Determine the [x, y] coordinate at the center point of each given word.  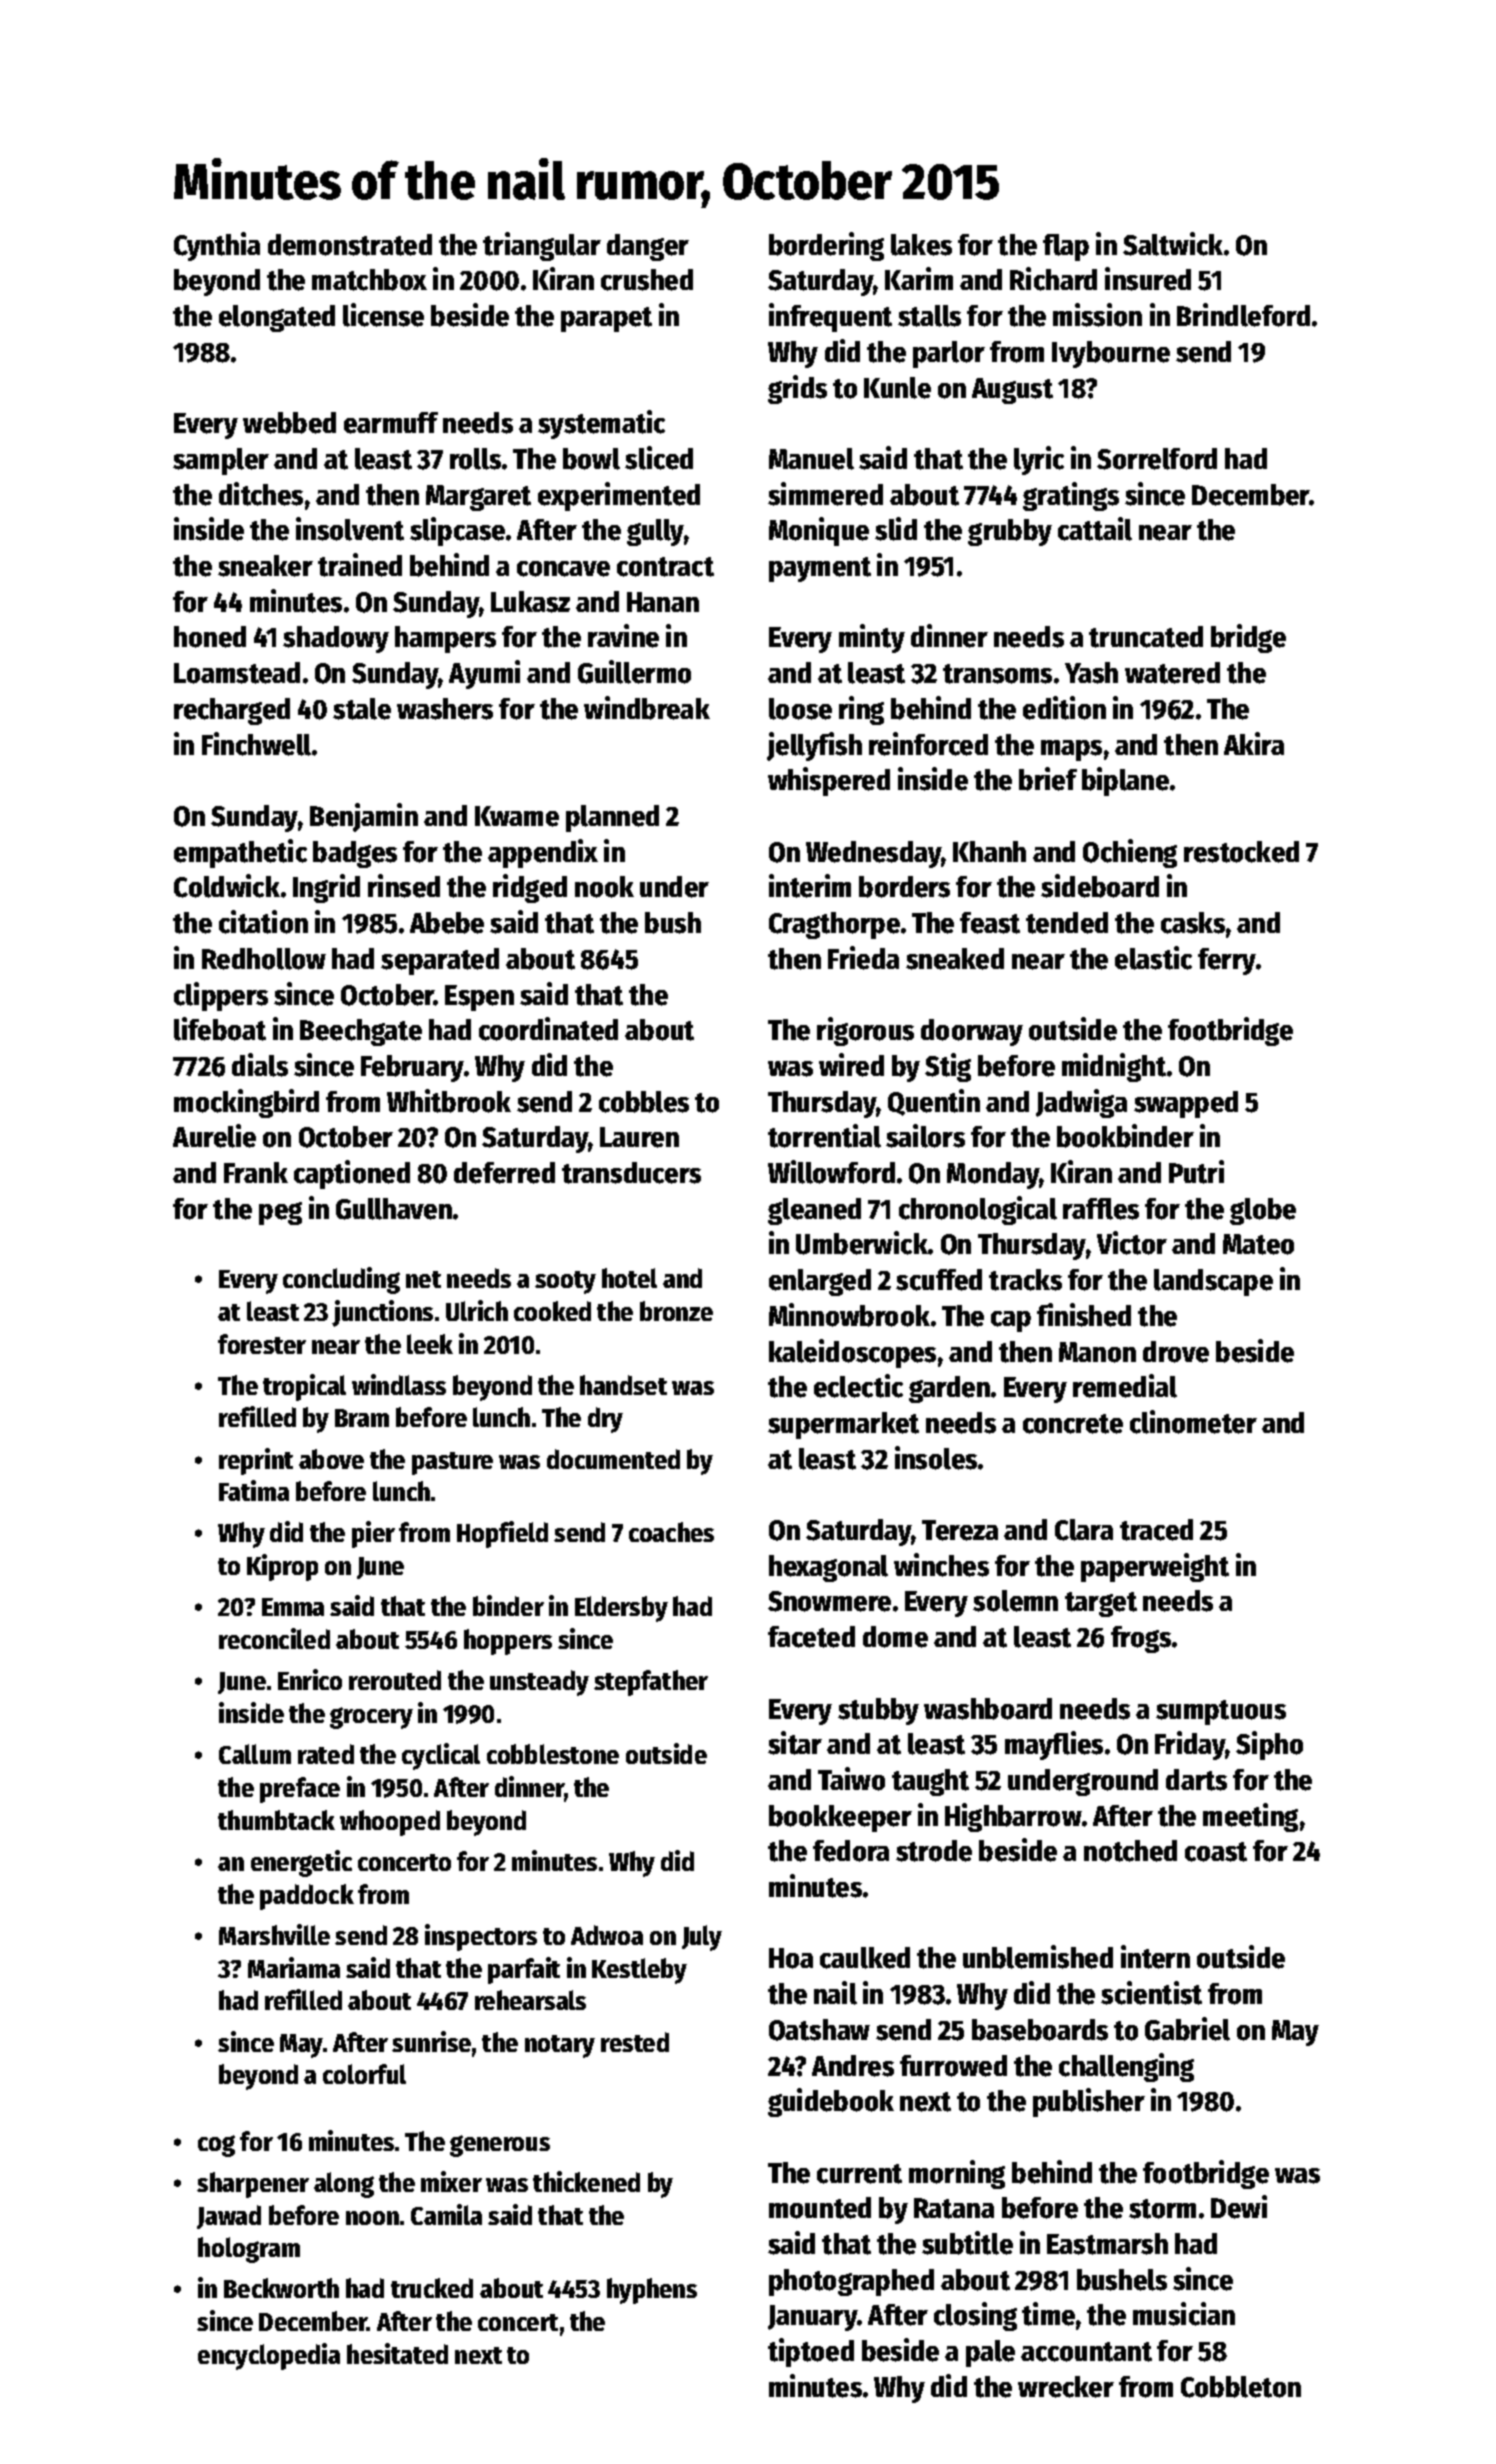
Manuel [811, 459]
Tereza [960, 1530]
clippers [221, 996]
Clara [1084, 1530]
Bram [362, 1418]
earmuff [391, 423]
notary [560, 2046]
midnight [1114, 1067]
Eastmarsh [1107, 2244]
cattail [1095, 529]
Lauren [639, 1137]
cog [216, 2146]
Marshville [274, 1934]
